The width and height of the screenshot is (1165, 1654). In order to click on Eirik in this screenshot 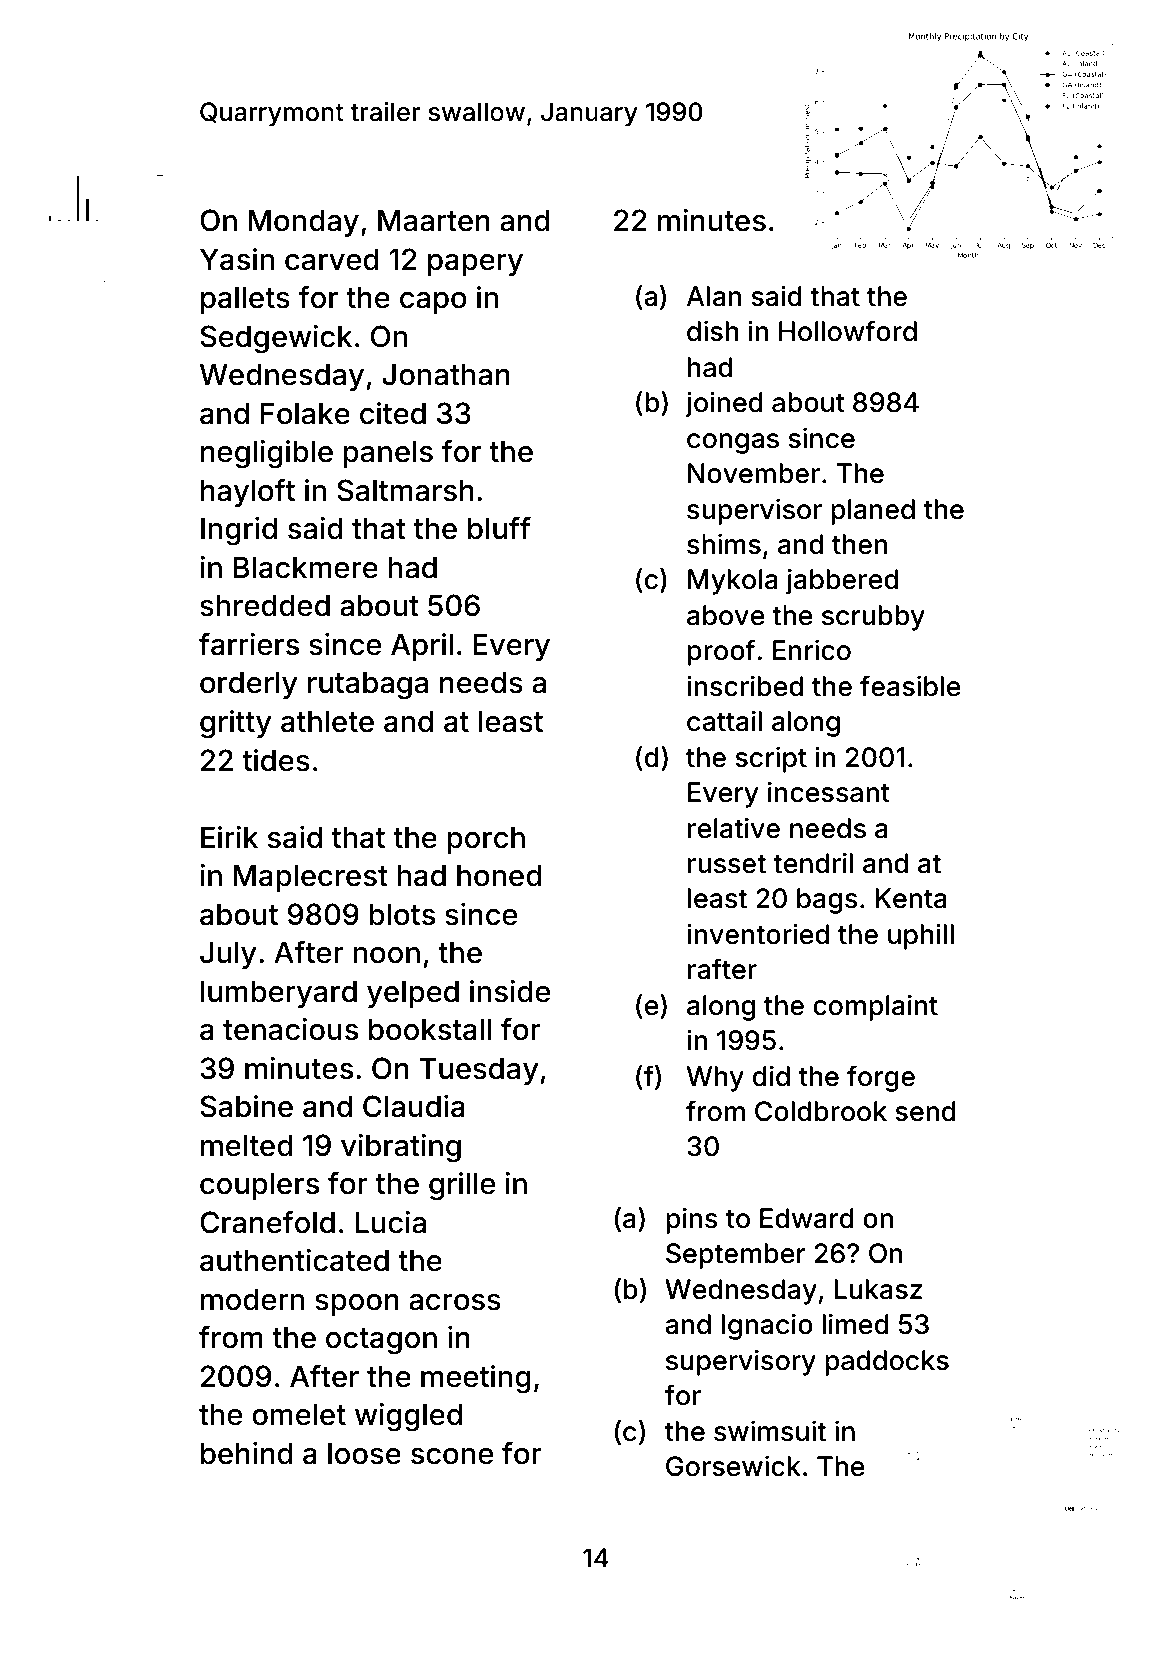, I will do `click(229, 837)`.
